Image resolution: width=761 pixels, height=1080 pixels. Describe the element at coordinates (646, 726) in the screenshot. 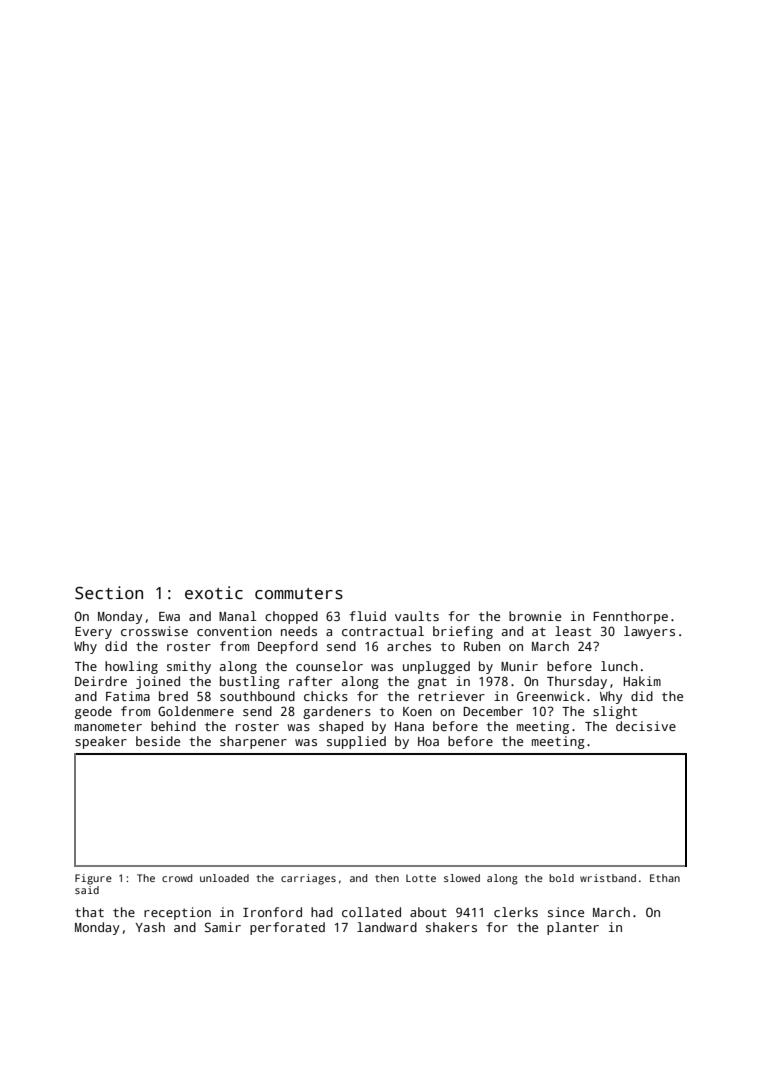

I see `decisive` at that location.
